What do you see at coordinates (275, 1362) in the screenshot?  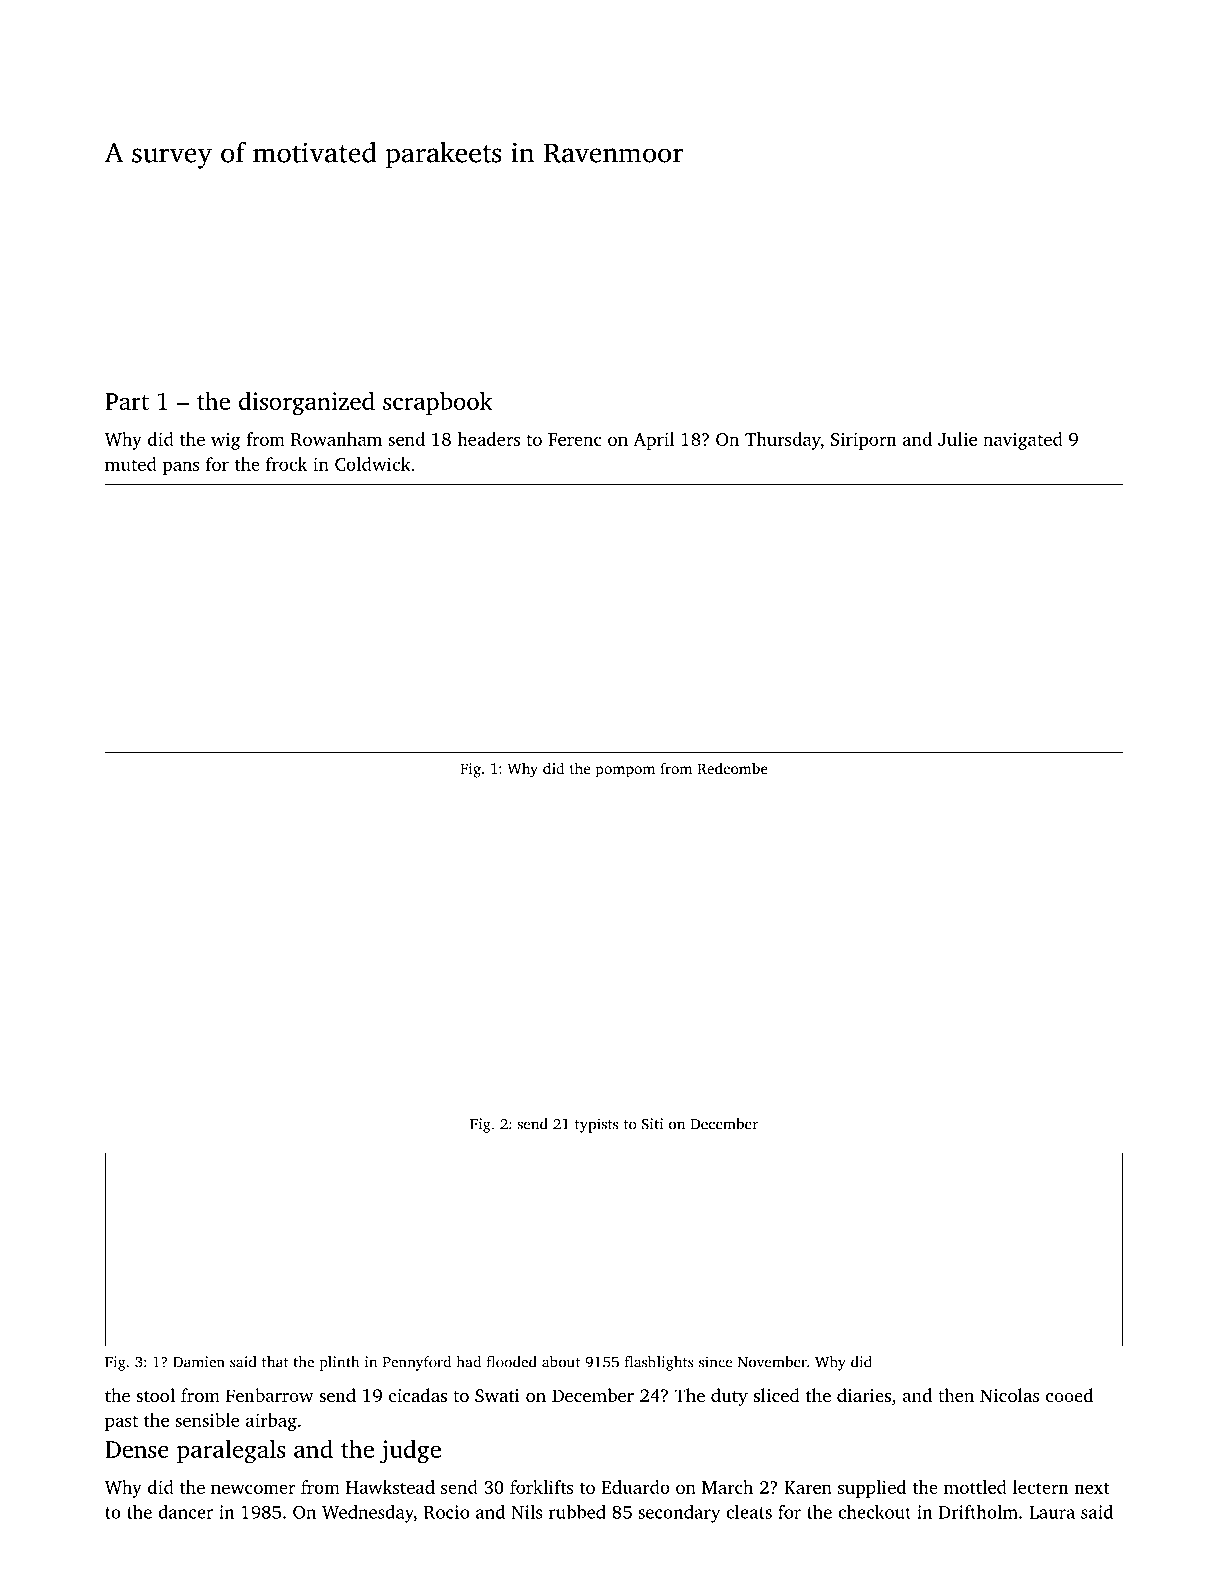 I see `that` at bounding box center [275, 1362].
